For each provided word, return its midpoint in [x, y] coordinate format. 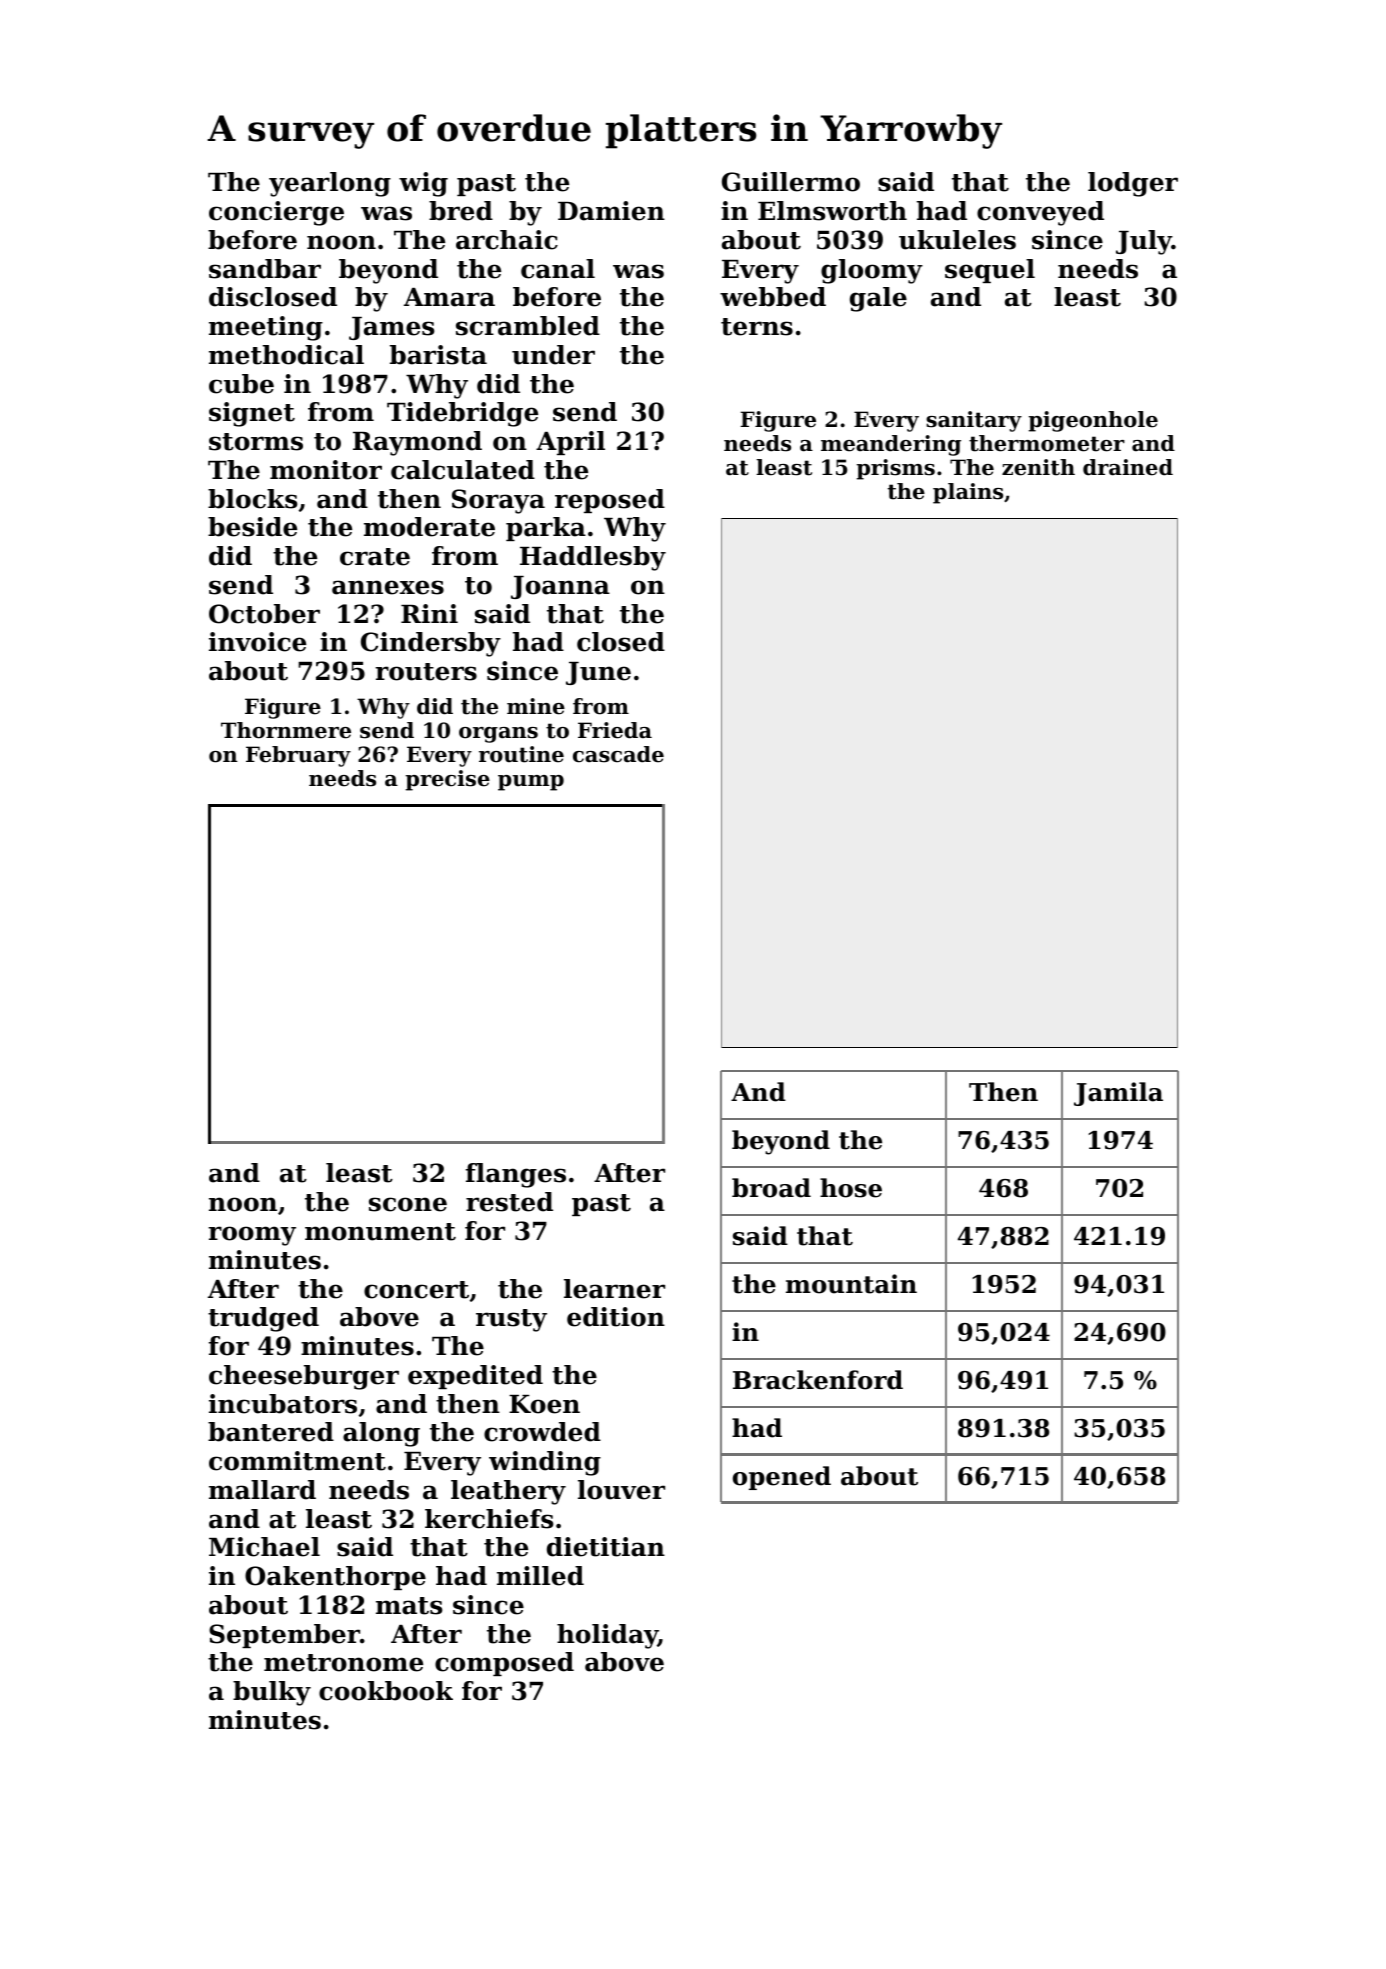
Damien [611, 211]
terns [757, 327]
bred [461, 211]
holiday [607, 1636]
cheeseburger [304, 1377]
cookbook [386, 1691]
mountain [851, 1284]
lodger [1133, 184]
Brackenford [818, 1380]
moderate [429, 527]
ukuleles [957, 240]
